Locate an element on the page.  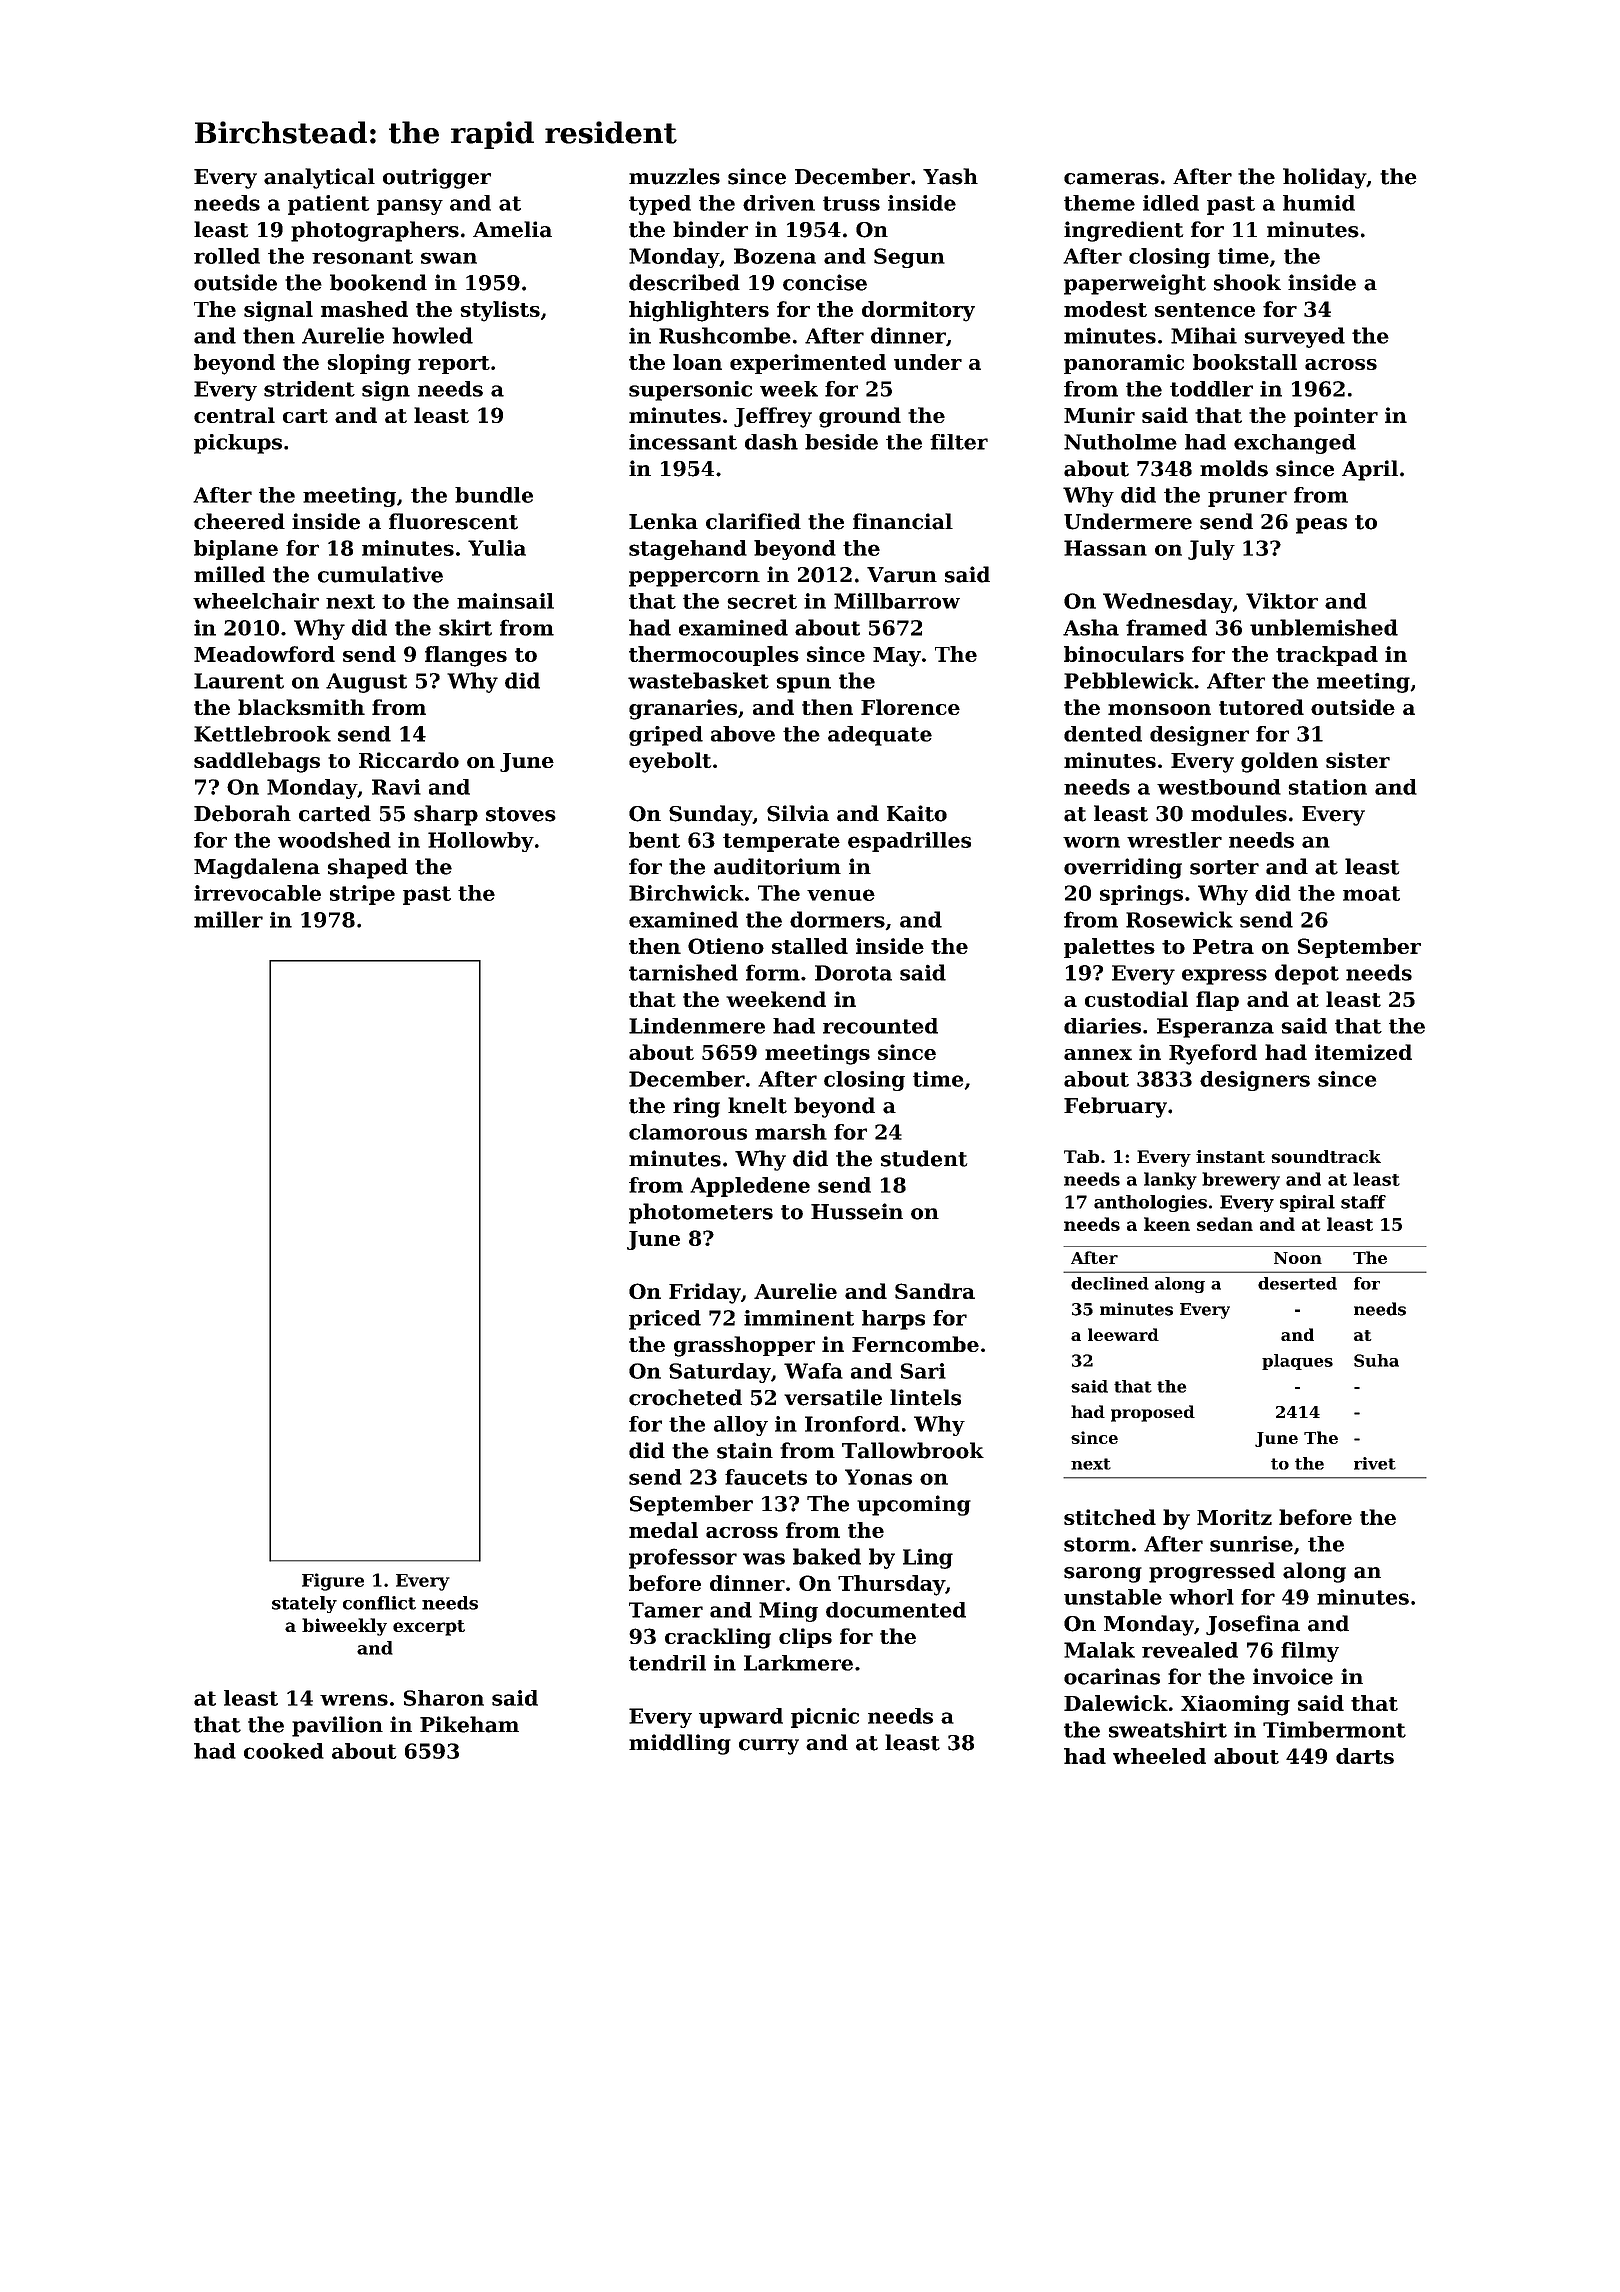
skirt is located at coordinates (465, 627).
